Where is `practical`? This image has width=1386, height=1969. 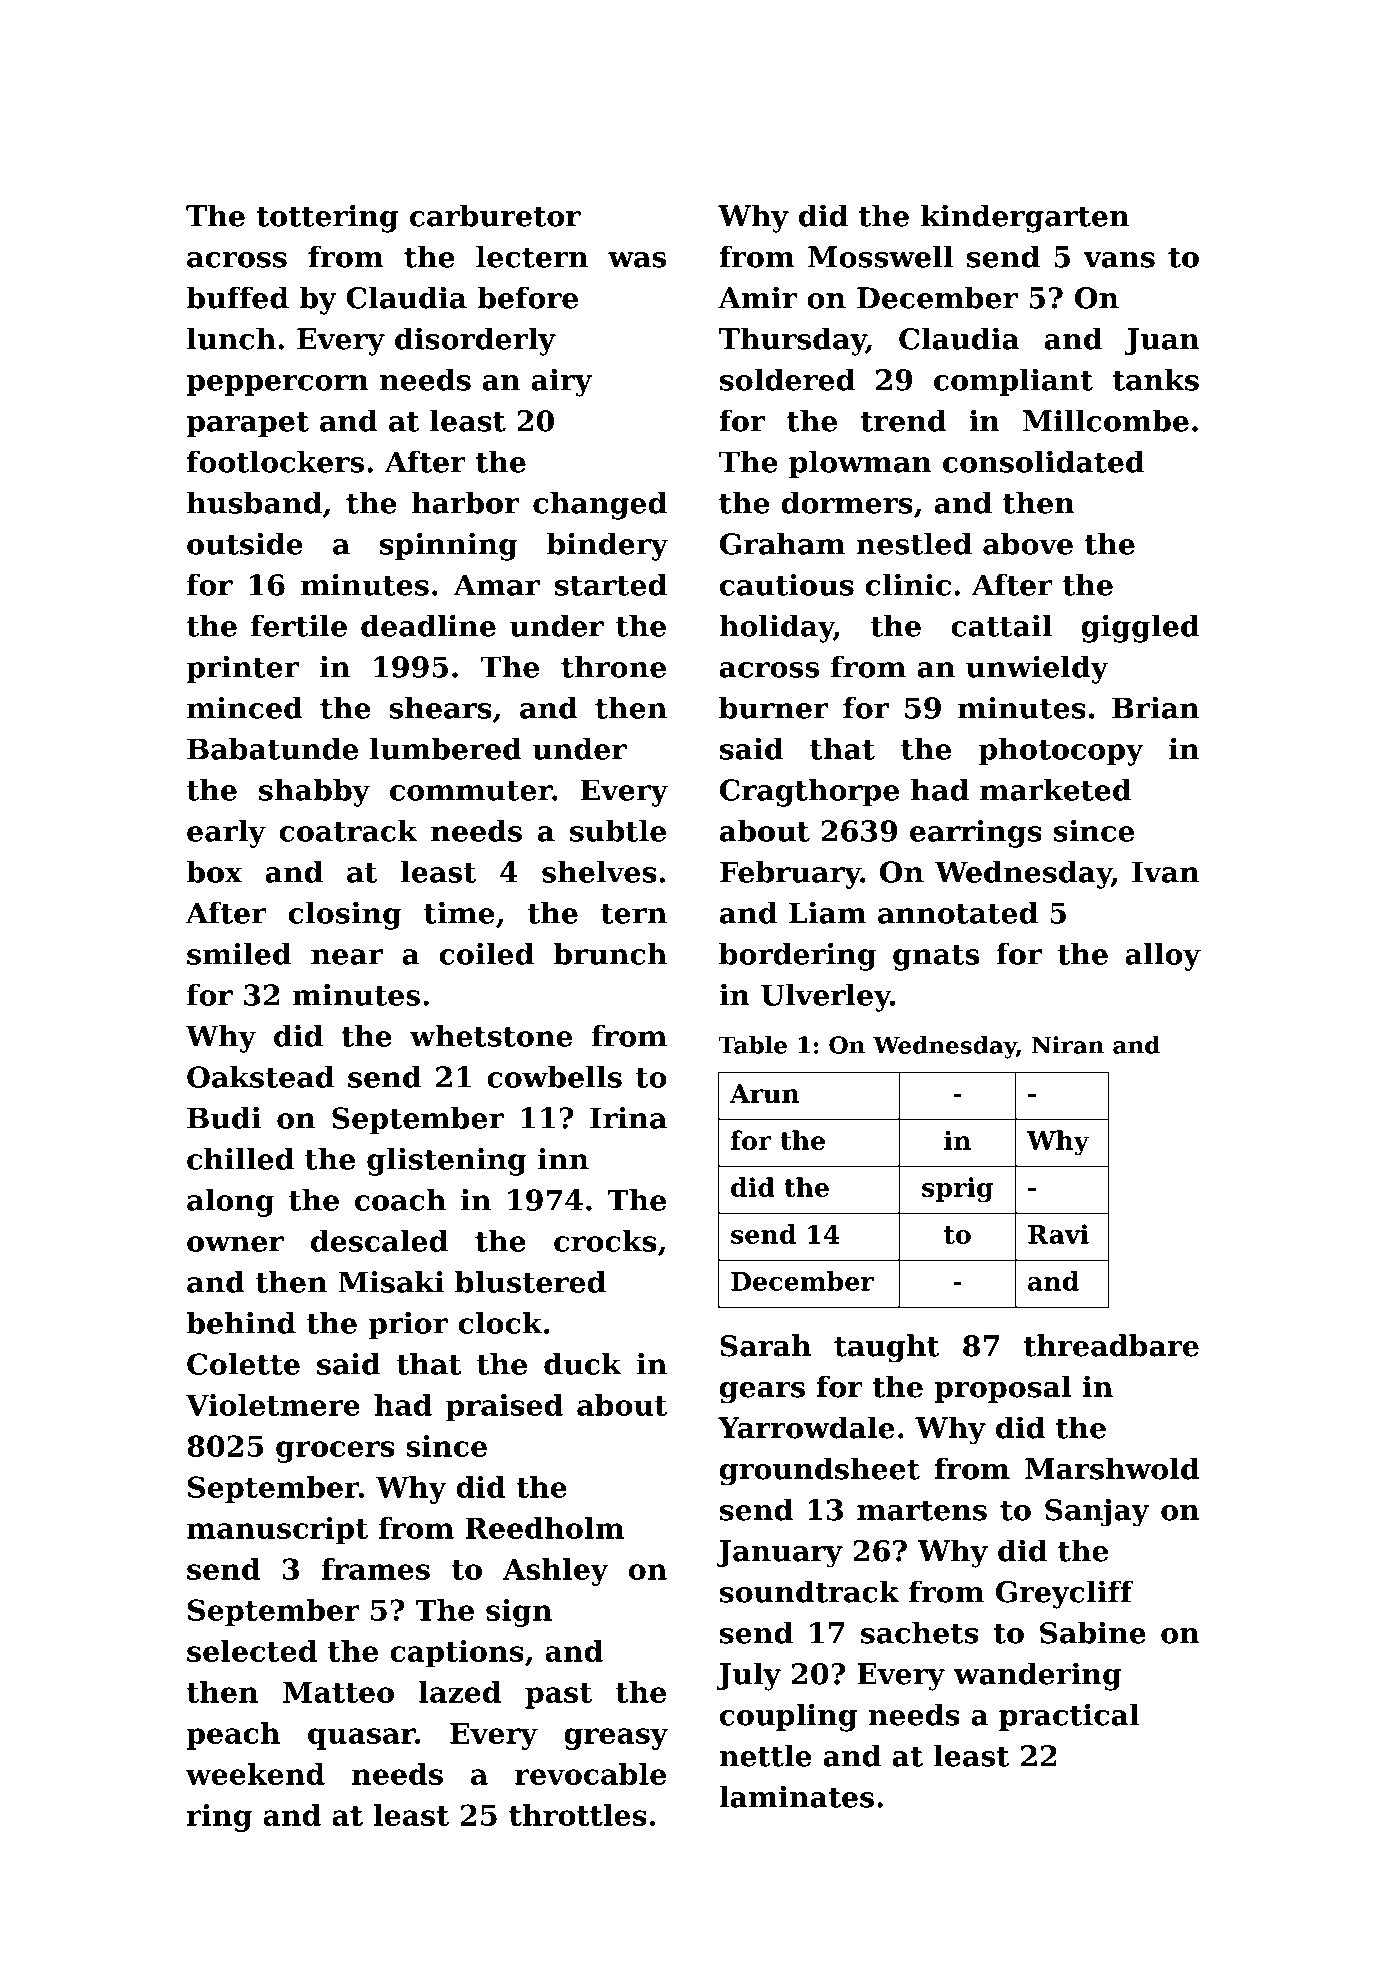 practical is located at coordinates (1069, 1717).
